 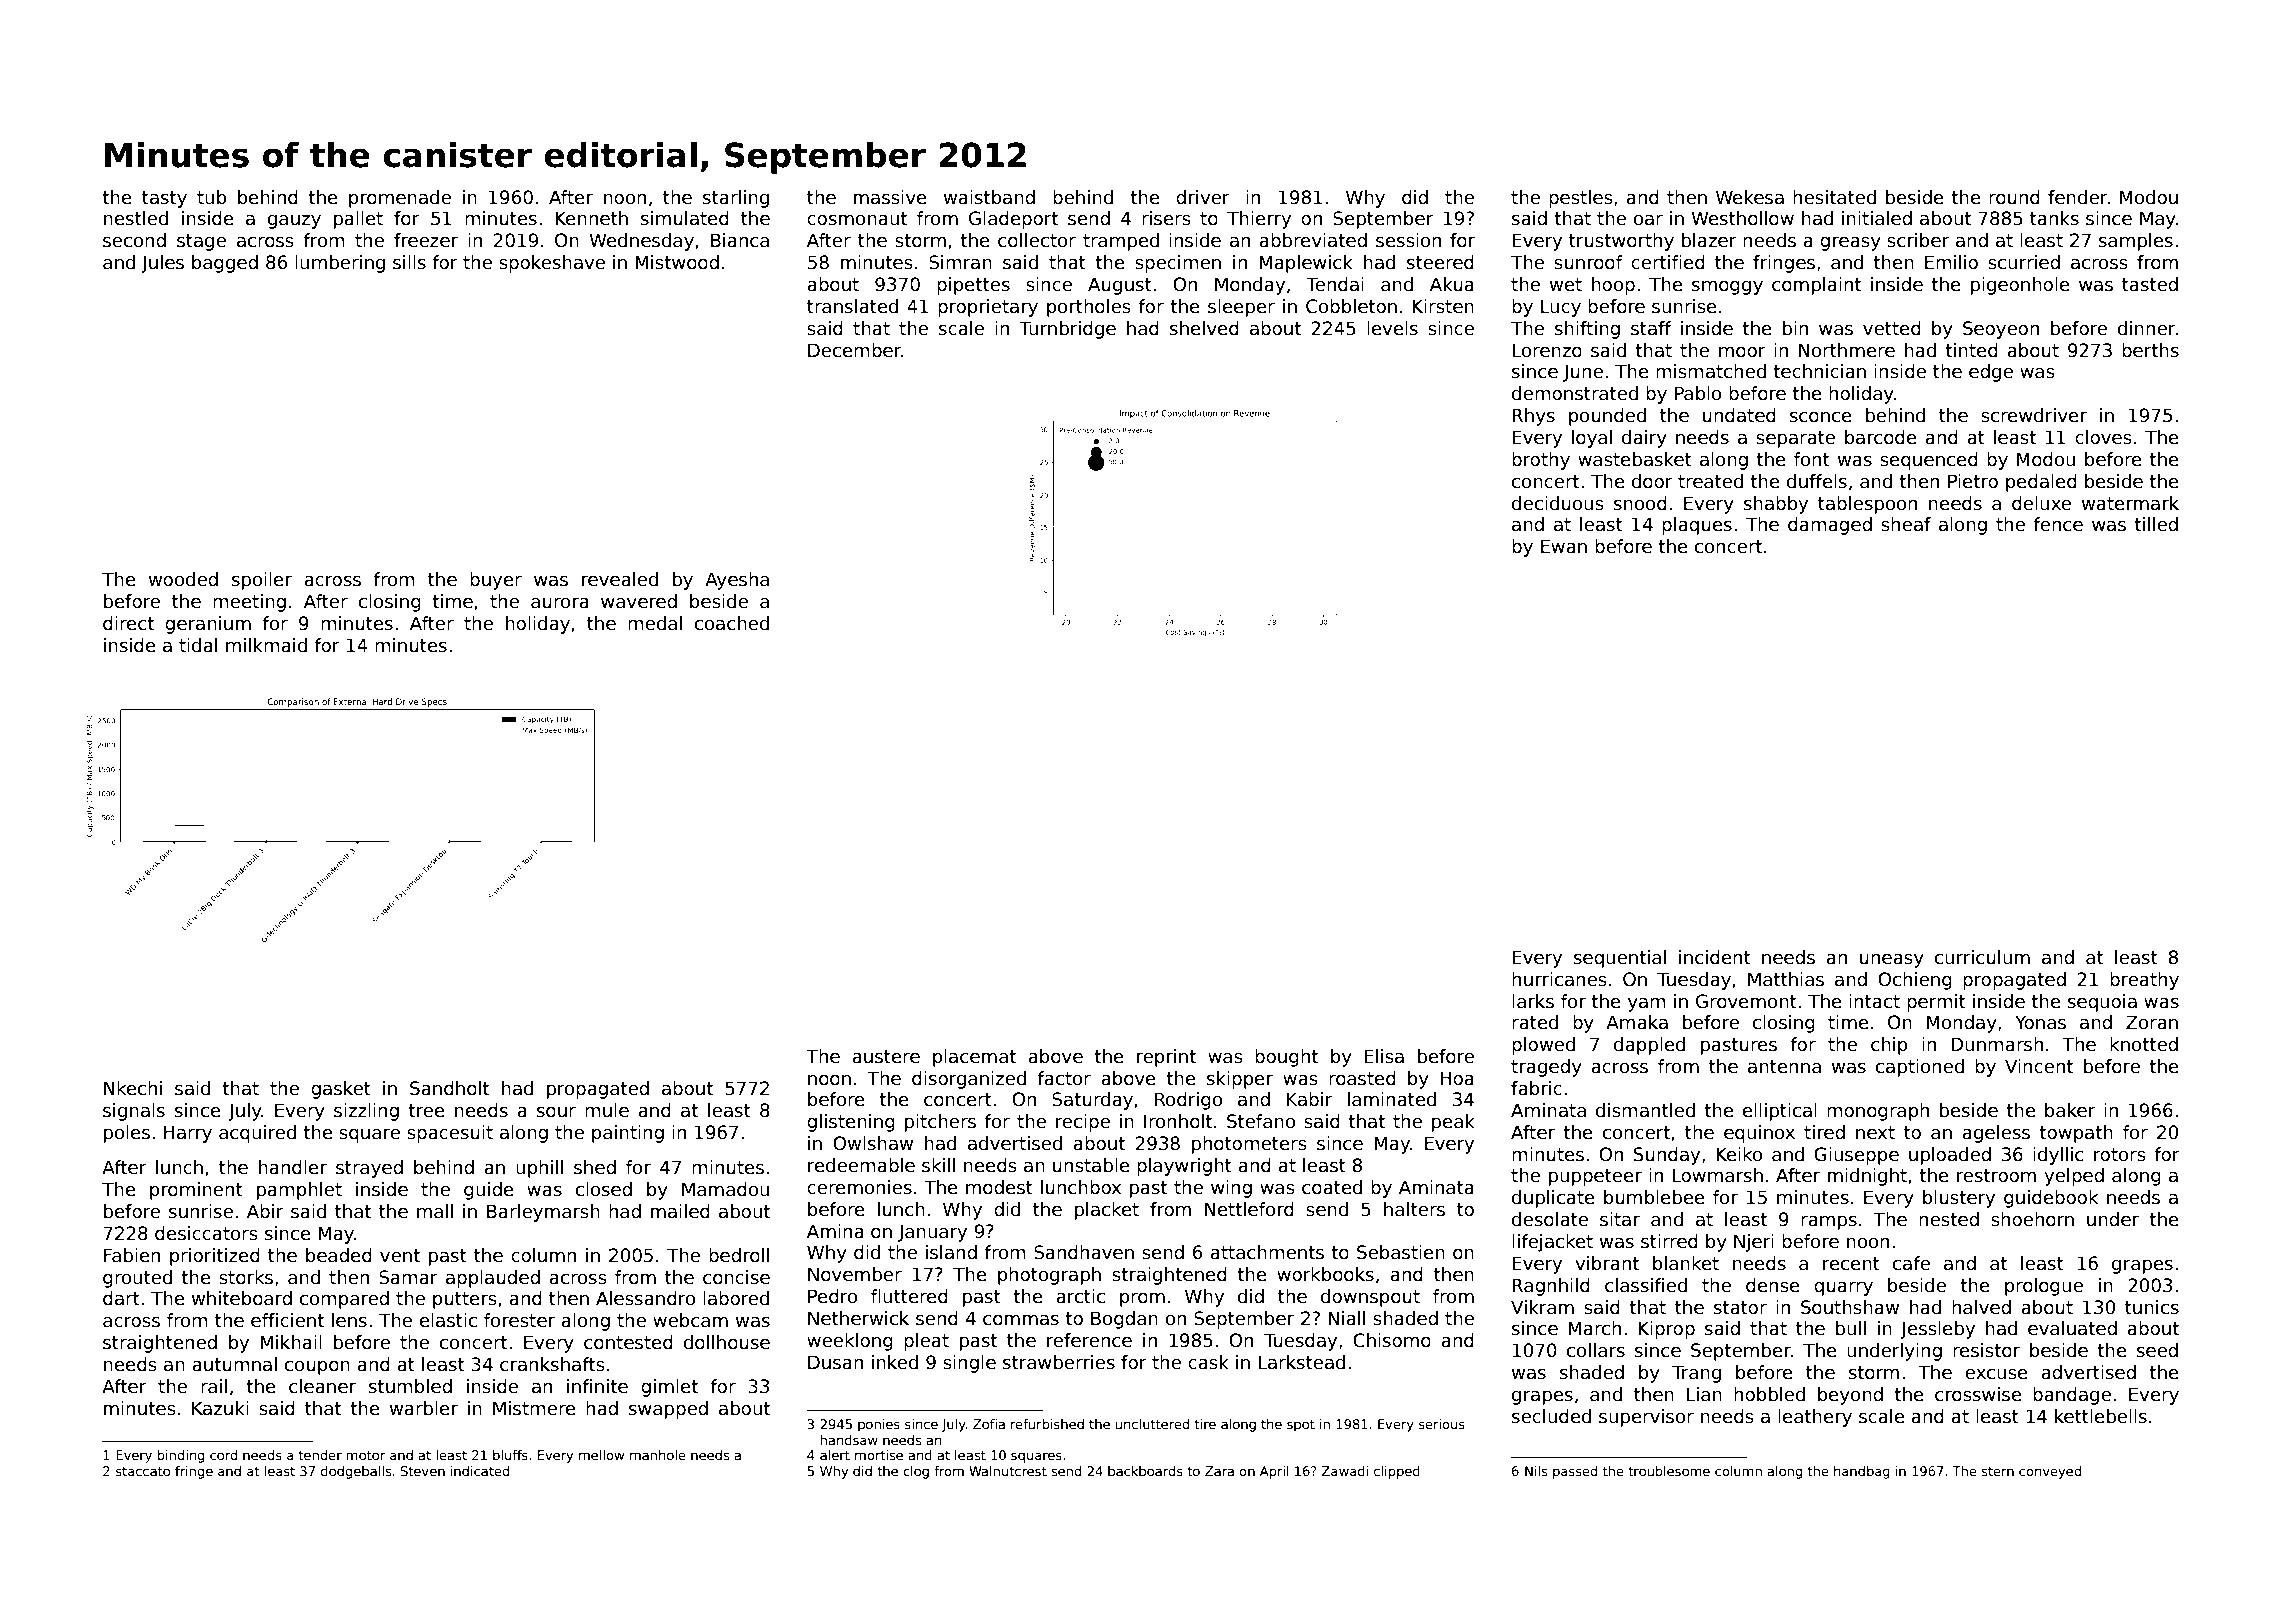 What do you see at coordinates (136, 218) in the image?
I see `nestled` at bounding box center [136, 218].
